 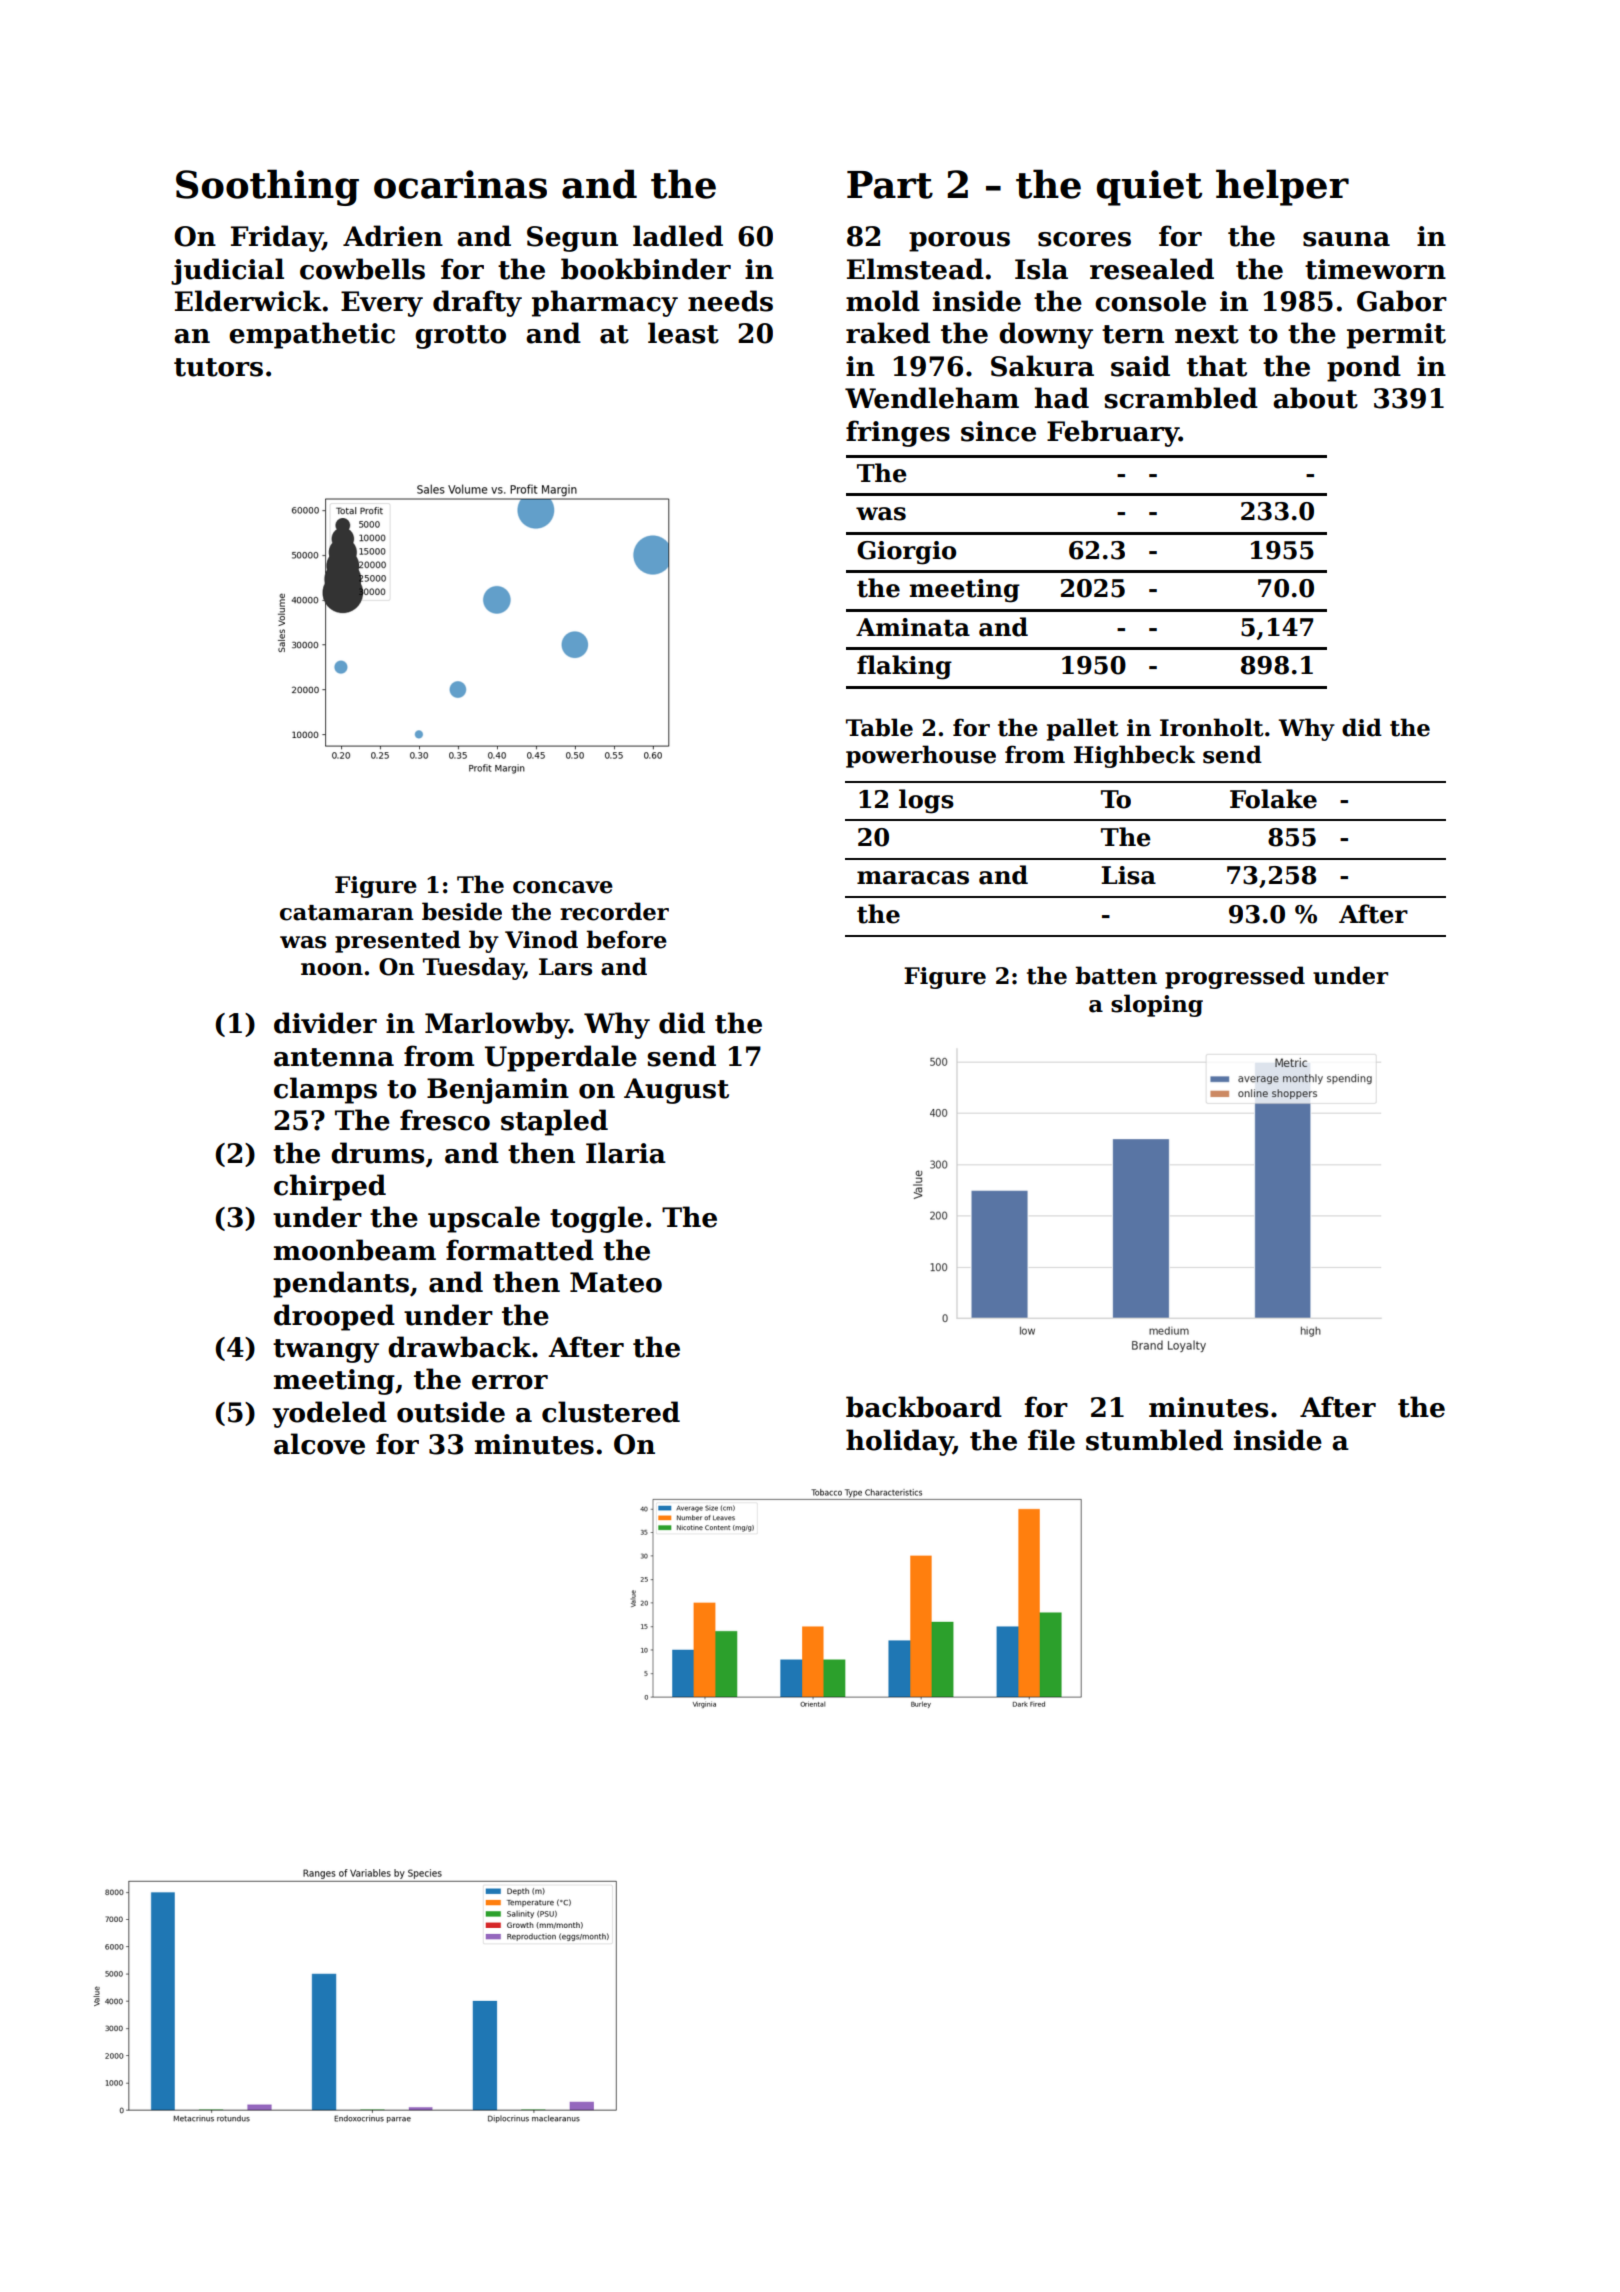 What do you see at coordinates (341, 1284) in the image?
I see `pendants` at bounding box center [341, 1284].
